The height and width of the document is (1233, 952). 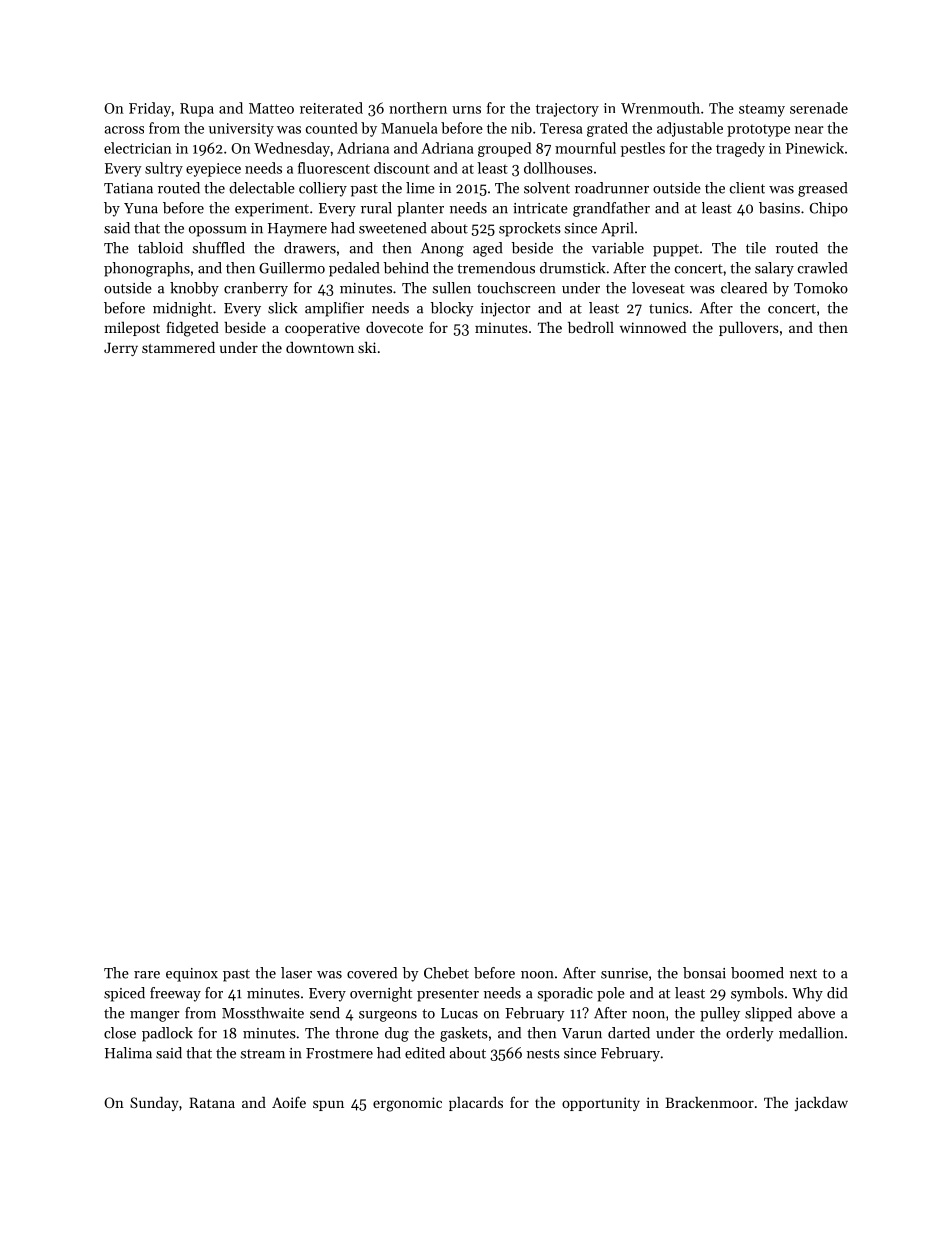 What do you see at coordinates (749, 329) in the document?
I see `pullovers` at bounding box center [749, 329].
